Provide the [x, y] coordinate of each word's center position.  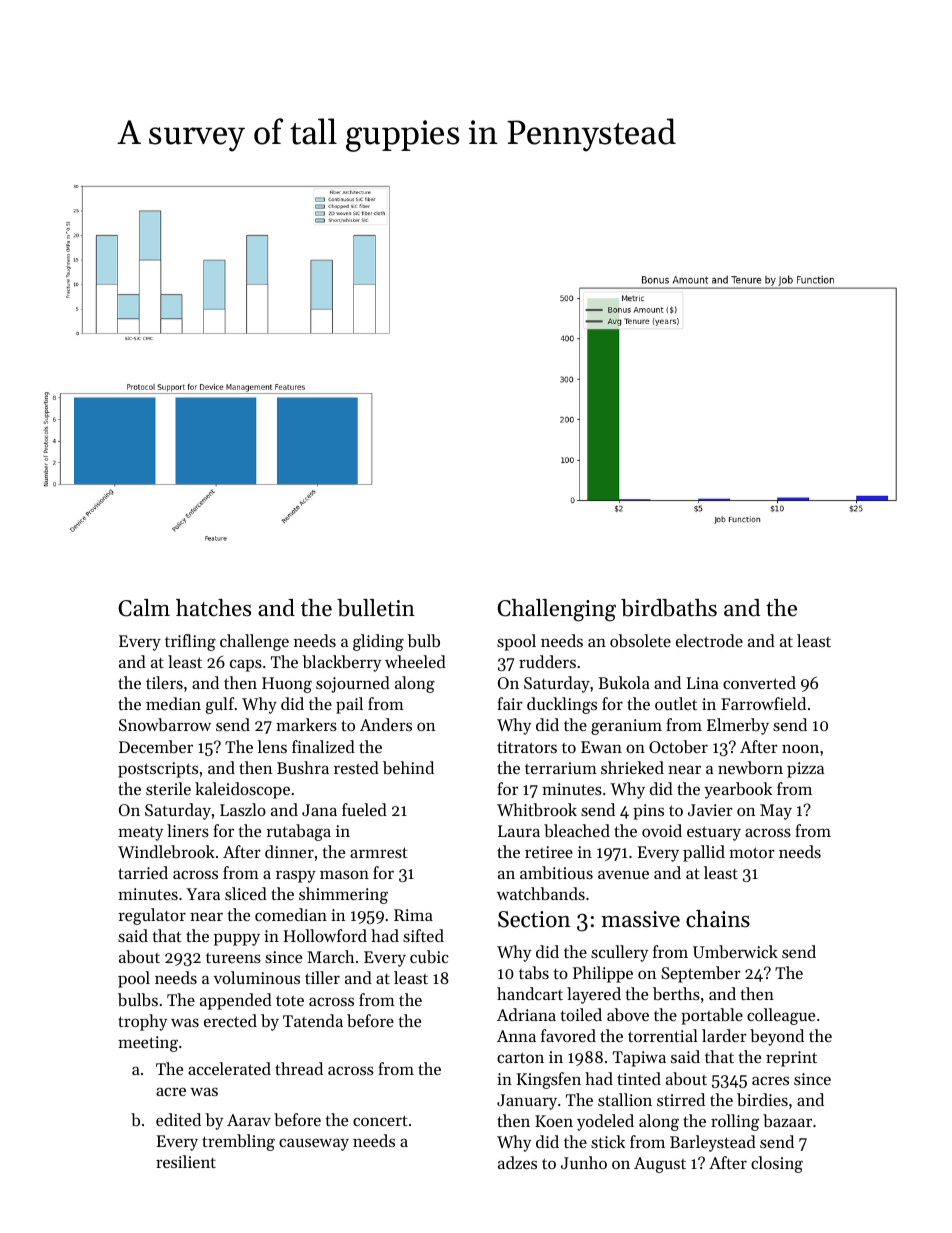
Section [534, 919]
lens [272, 746]
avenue [623, 874]
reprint [791, 1059]
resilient [186, 1161]
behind [408, 767]
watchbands [541, 893]
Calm [144, 608]
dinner [289, 851]
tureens [233, 958]
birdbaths [669, 608]
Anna [516, 1036]
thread [299, 1068]
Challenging [556, 610]
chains [718, 919]
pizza [805, 770]
